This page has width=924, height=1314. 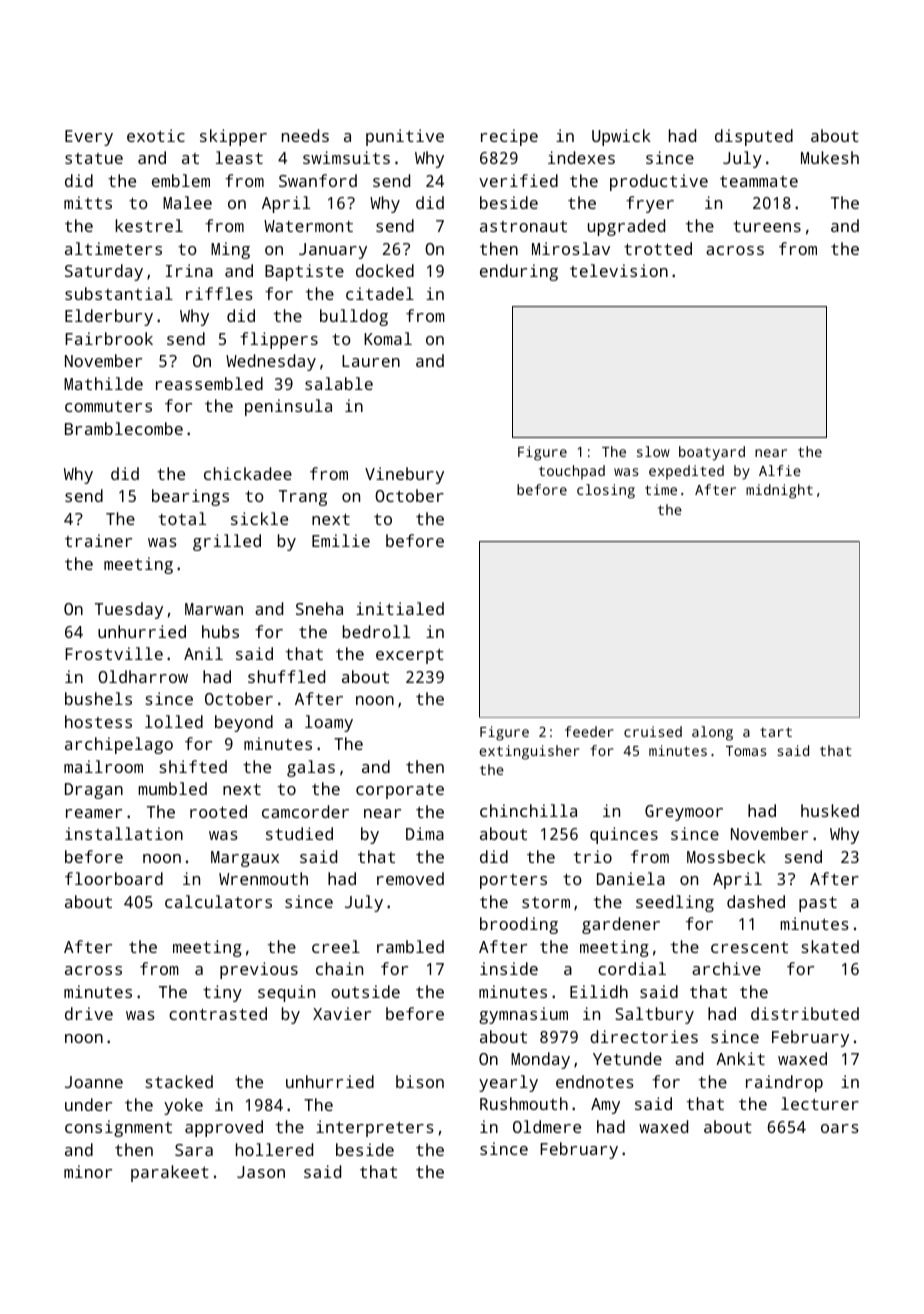 I want to click on Oldmere, so click(x=547, y=1126).
